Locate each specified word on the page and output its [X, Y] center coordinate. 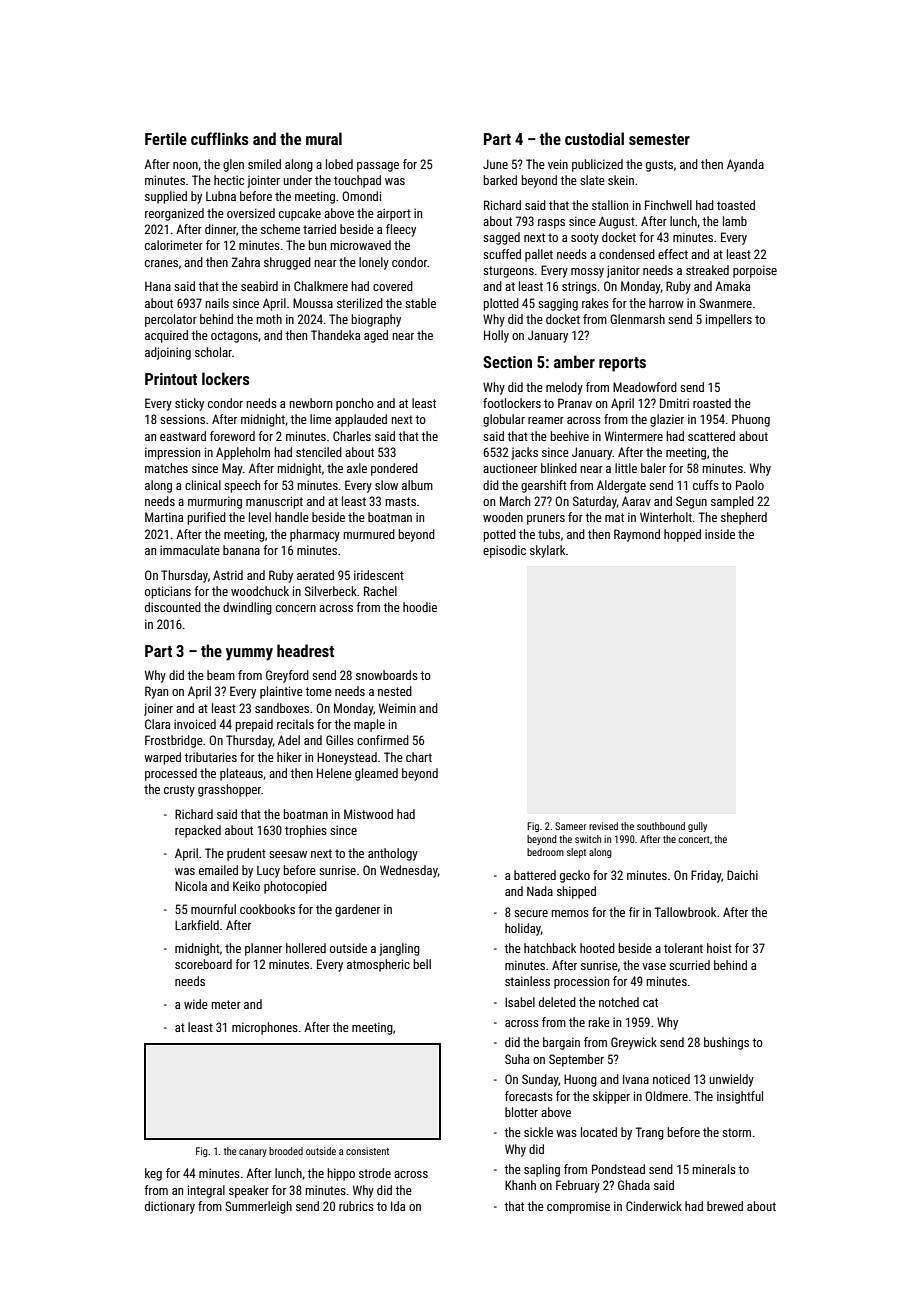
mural [324, 138]
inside [720, 534]
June [495, 164]
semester [659, 139]
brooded [286, 1151]
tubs [549, 534]
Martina [164, 517]
